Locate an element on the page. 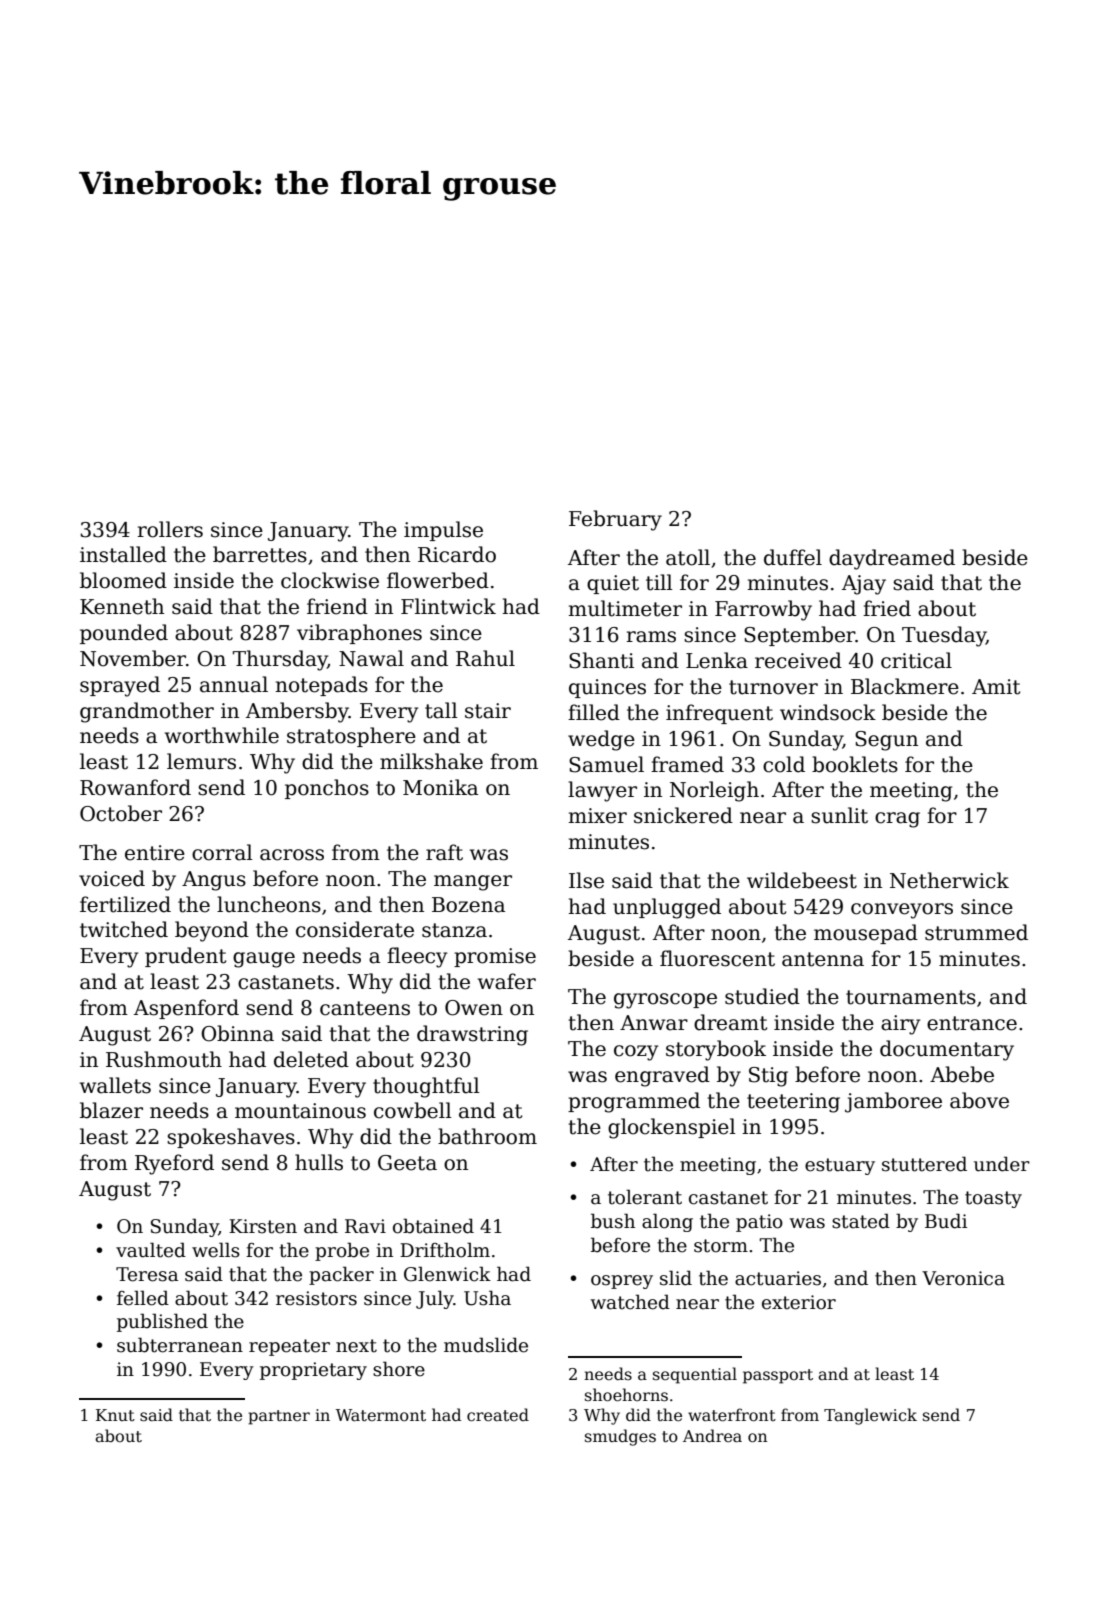 This page has height=1608, width=1110. blazer is located at coordinates (111, 1110).
